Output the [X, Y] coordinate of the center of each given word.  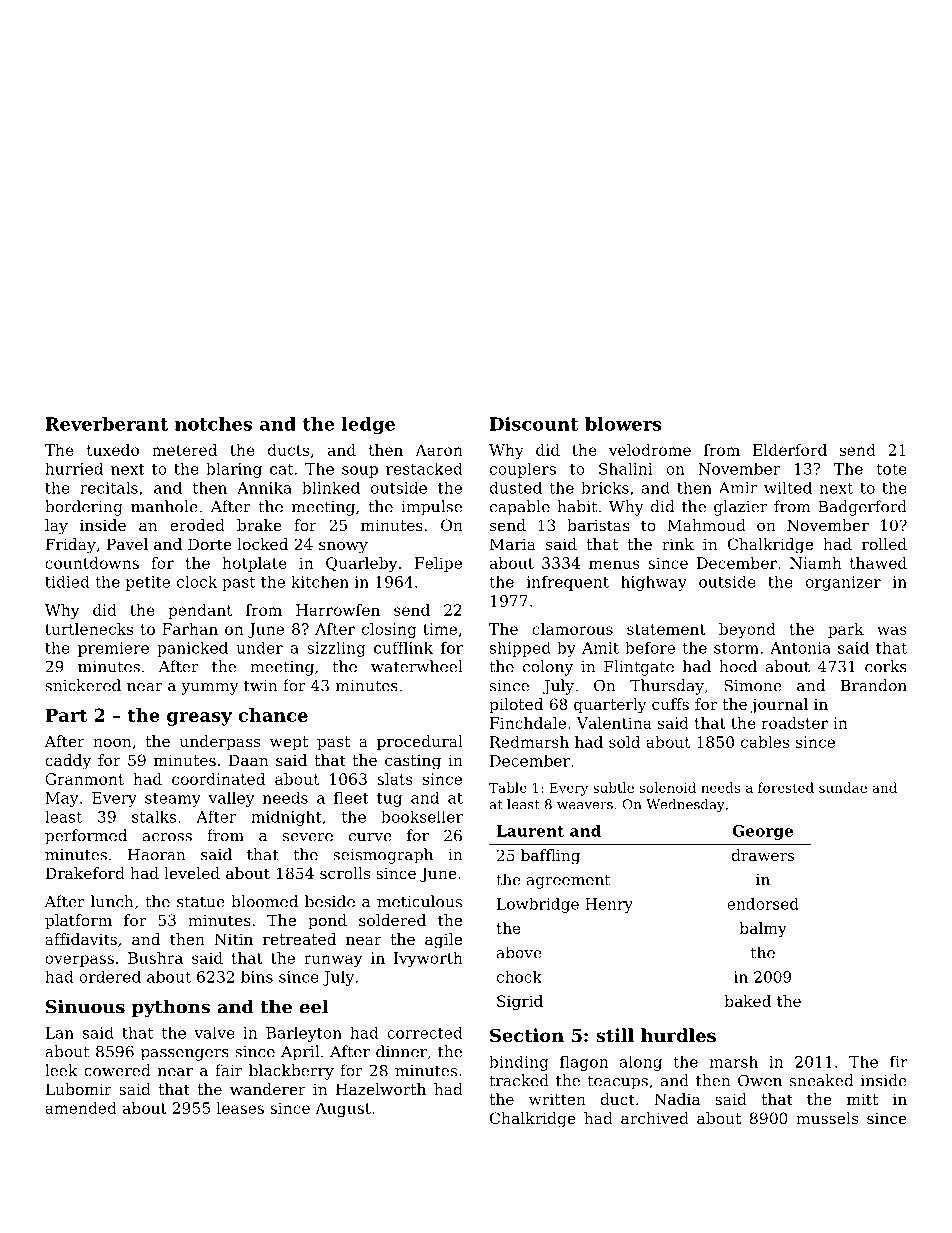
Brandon [873, 685]
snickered [83, 685]
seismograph [383, 856]
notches [213, 424]
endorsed [763, 904]
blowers [623, 424]
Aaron [439, 450]
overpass [79, 961]
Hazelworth [381, 1089]
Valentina [614, 723]
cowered [117, 1070]
